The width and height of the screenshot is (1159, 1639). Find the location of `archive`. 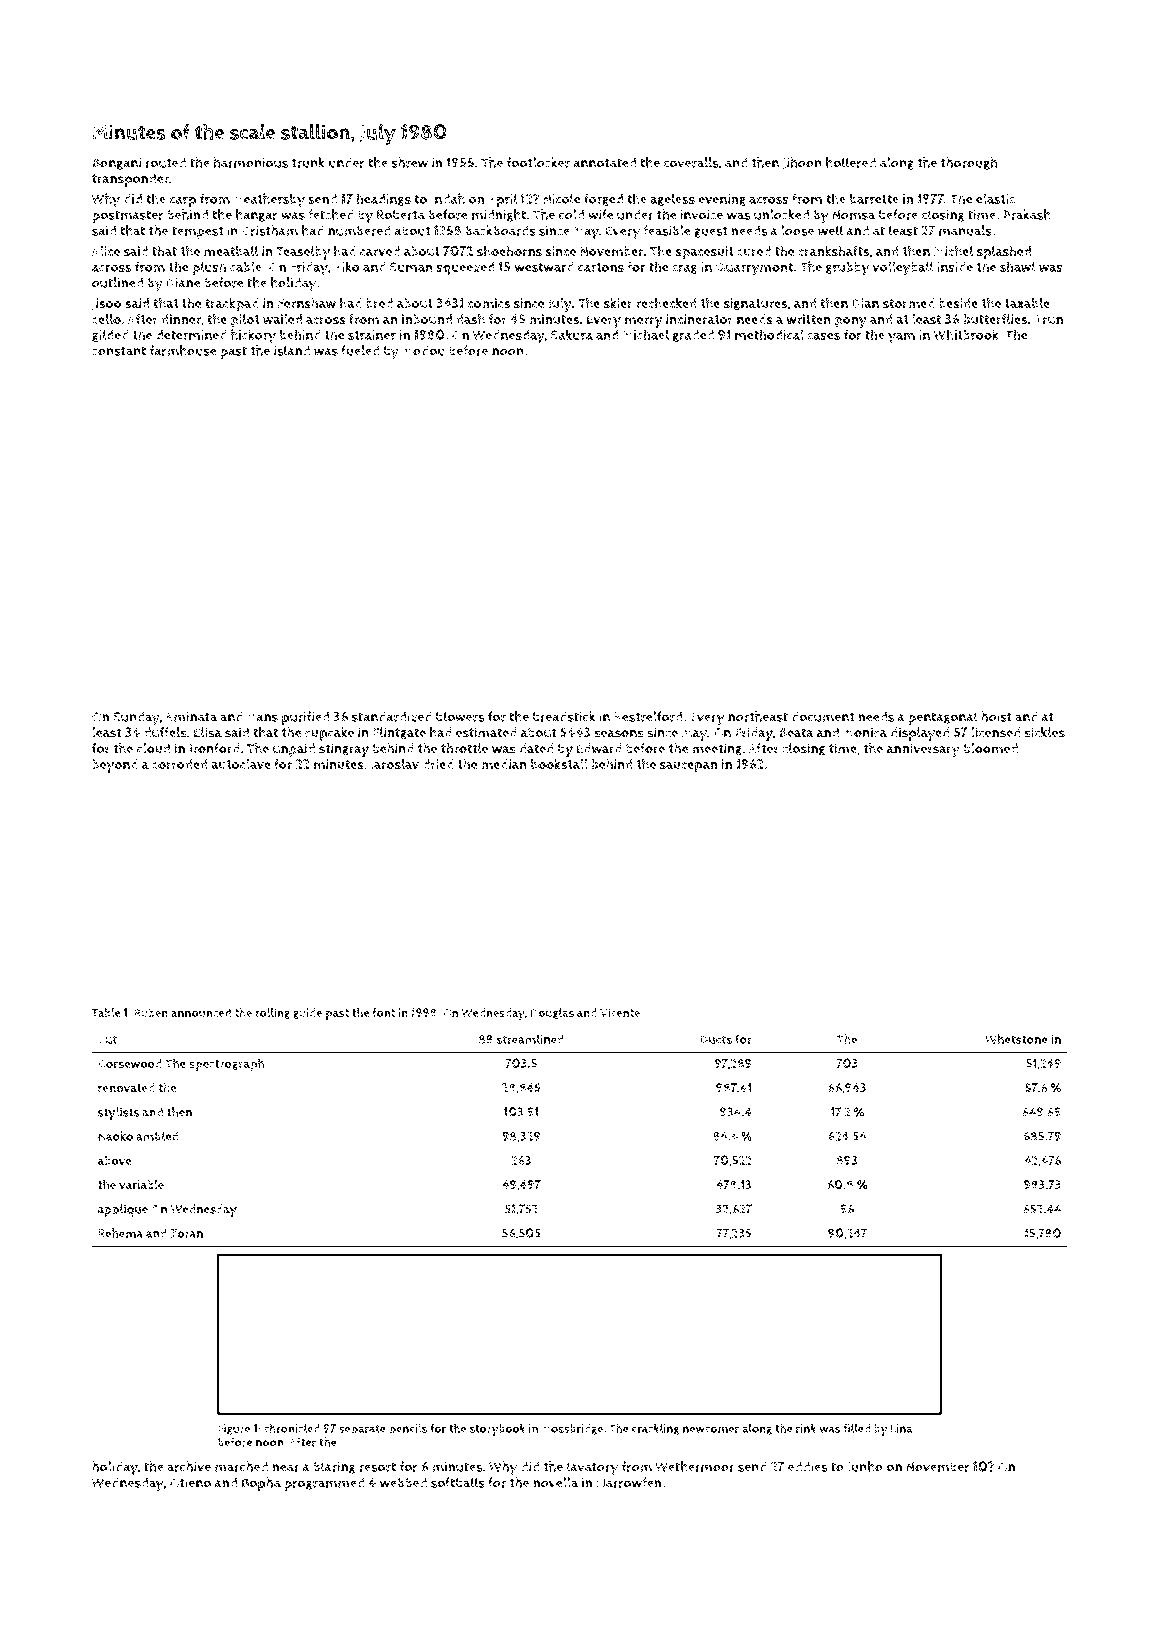

archive is located at coordinates (189, 1466).
